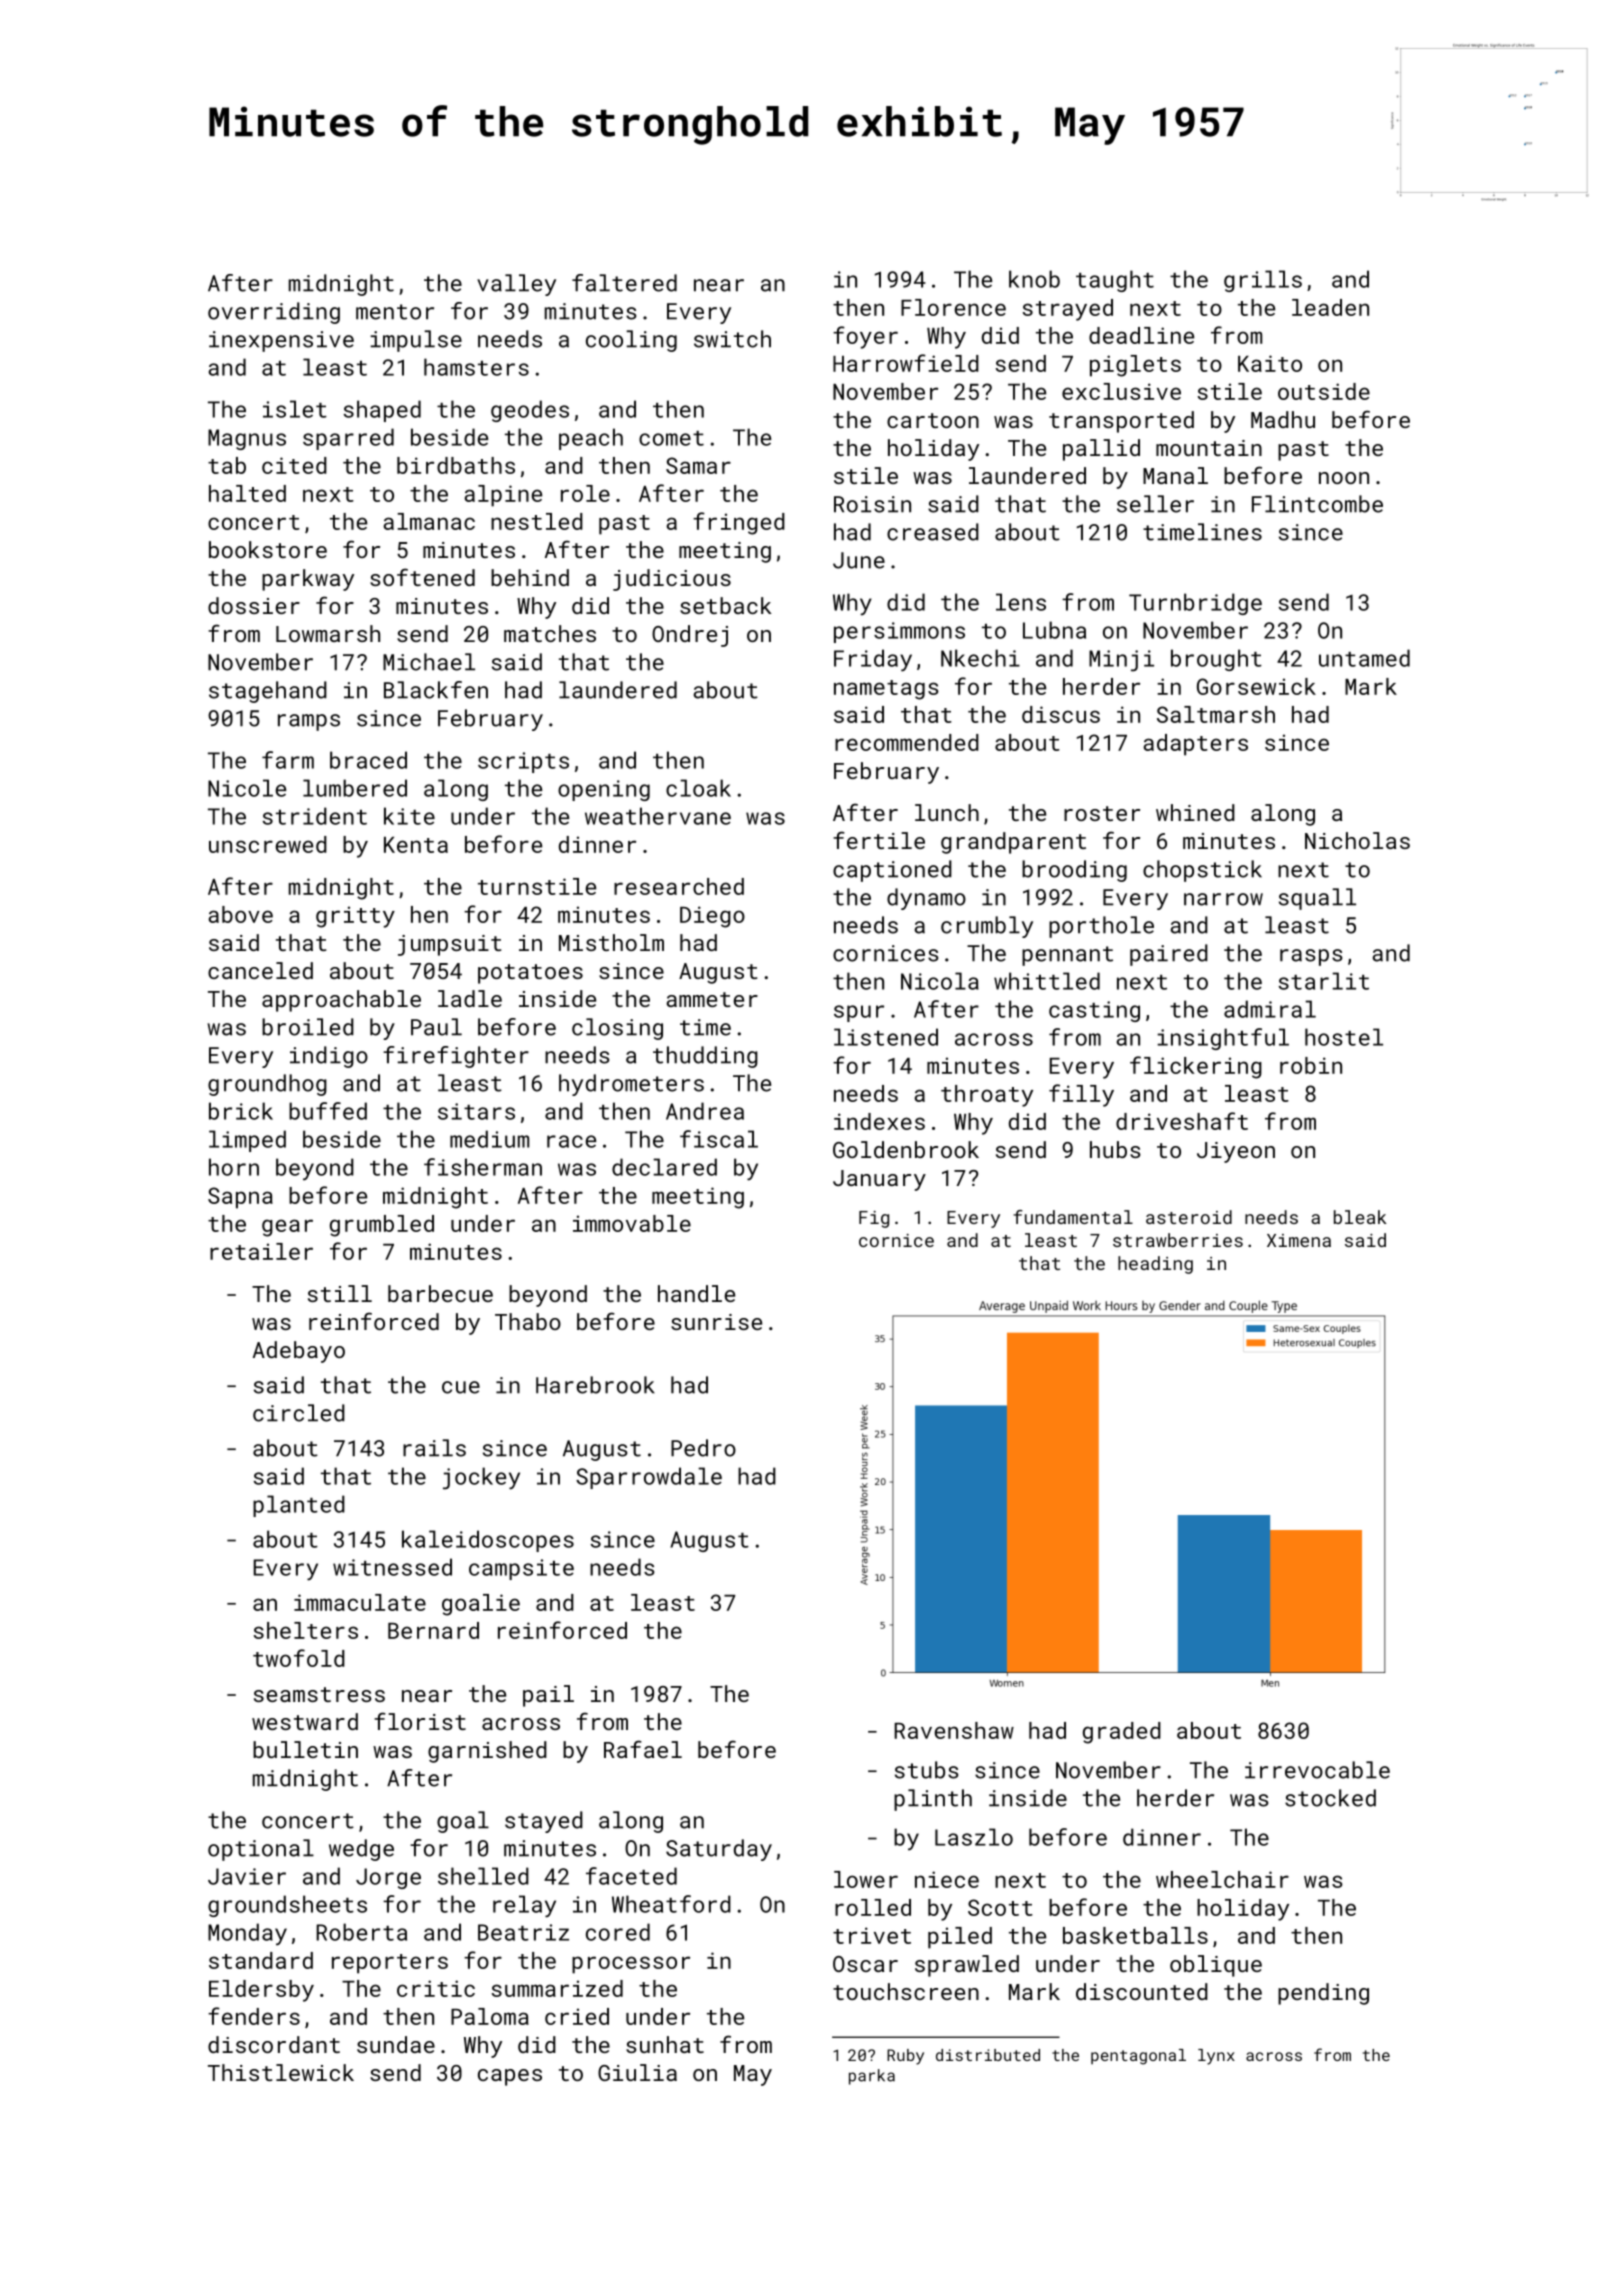 Image resolution: width=1620 pixels, height=2292 pixels. I want to click on jockey, so click(481, 1478).
